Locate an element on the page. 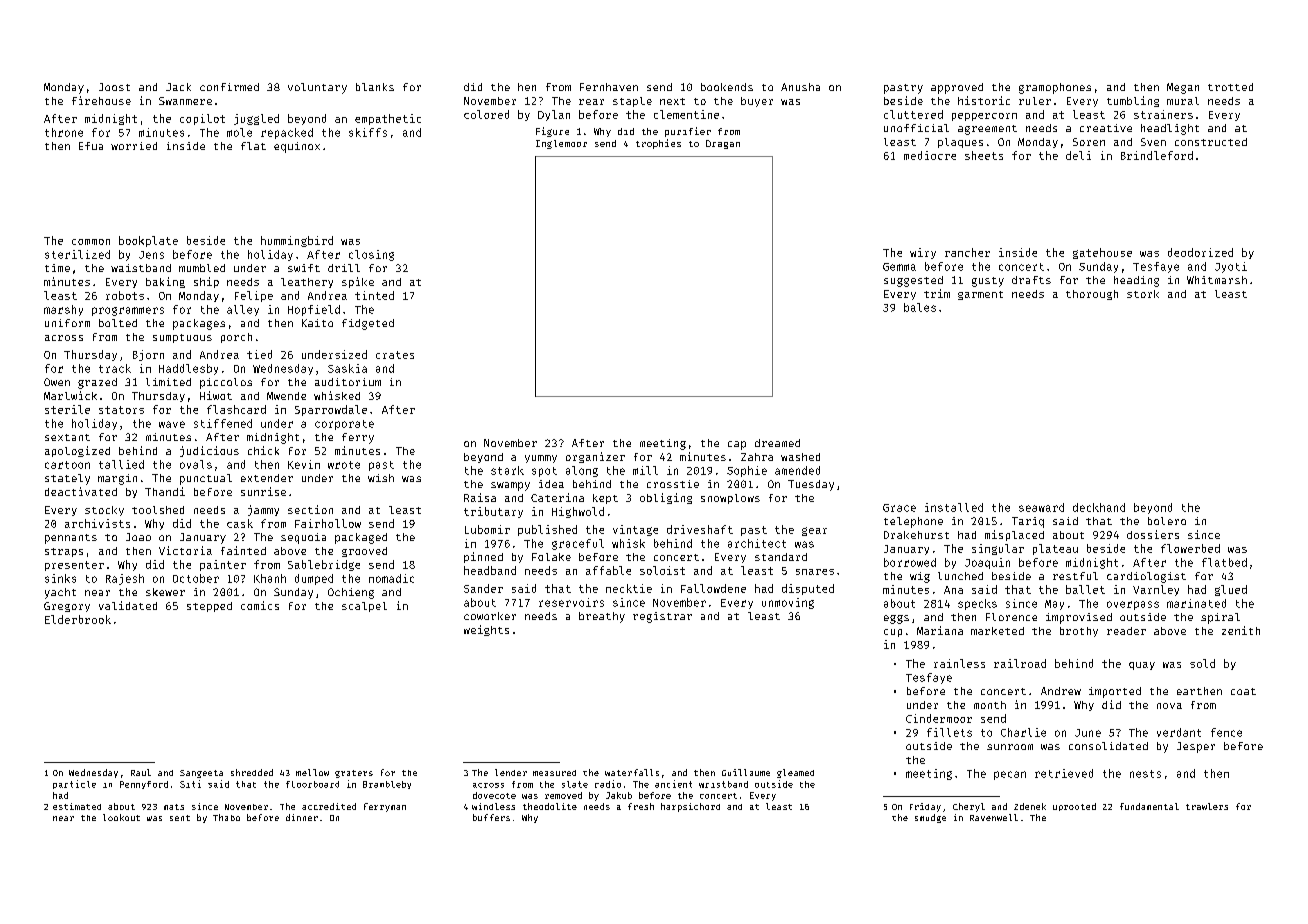  Raul is located at coordinates (141, 772).
